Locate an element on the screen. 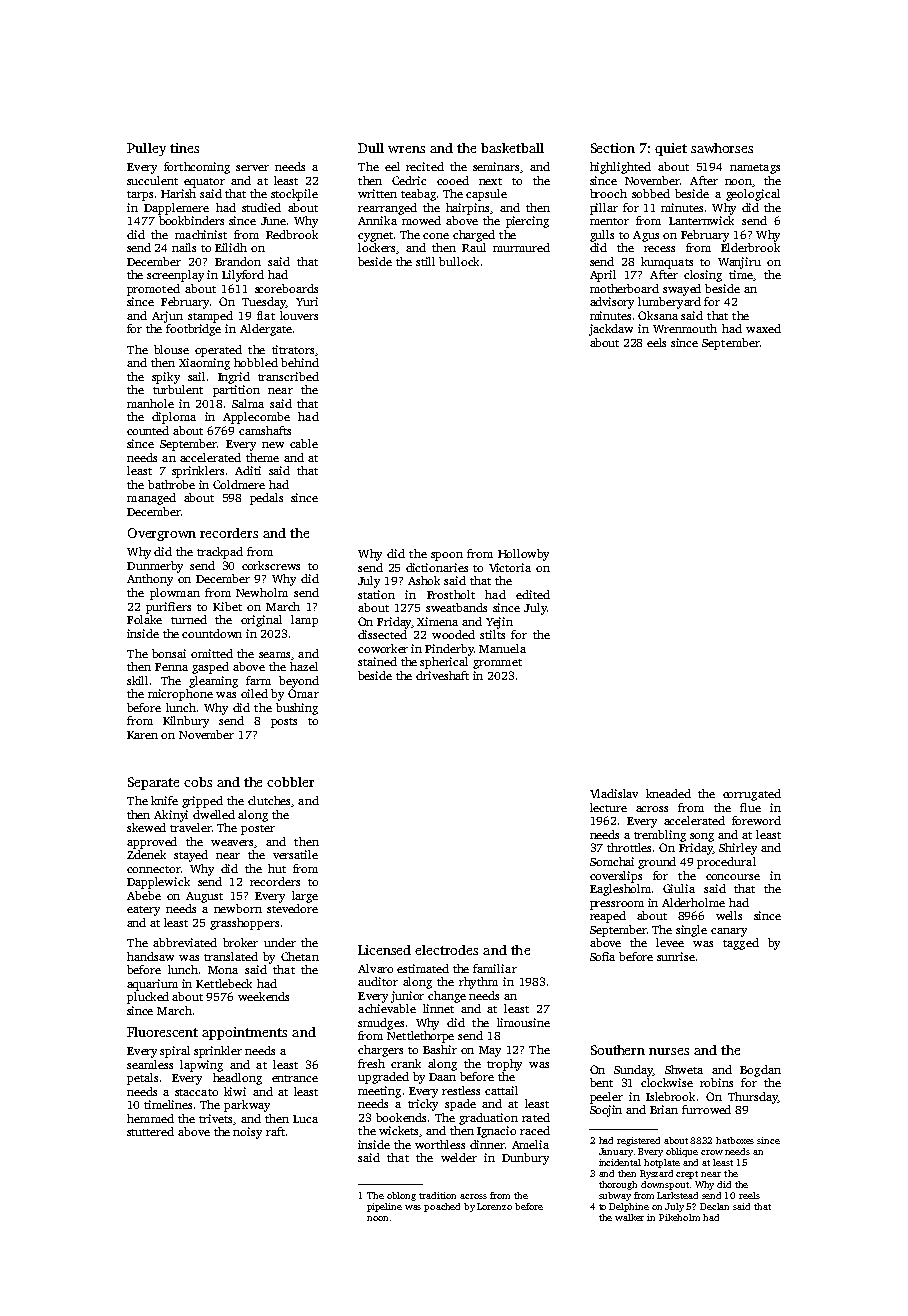 This screenshot has height=1316, width=908. pipeline is located at coordinates (384, 1207).
